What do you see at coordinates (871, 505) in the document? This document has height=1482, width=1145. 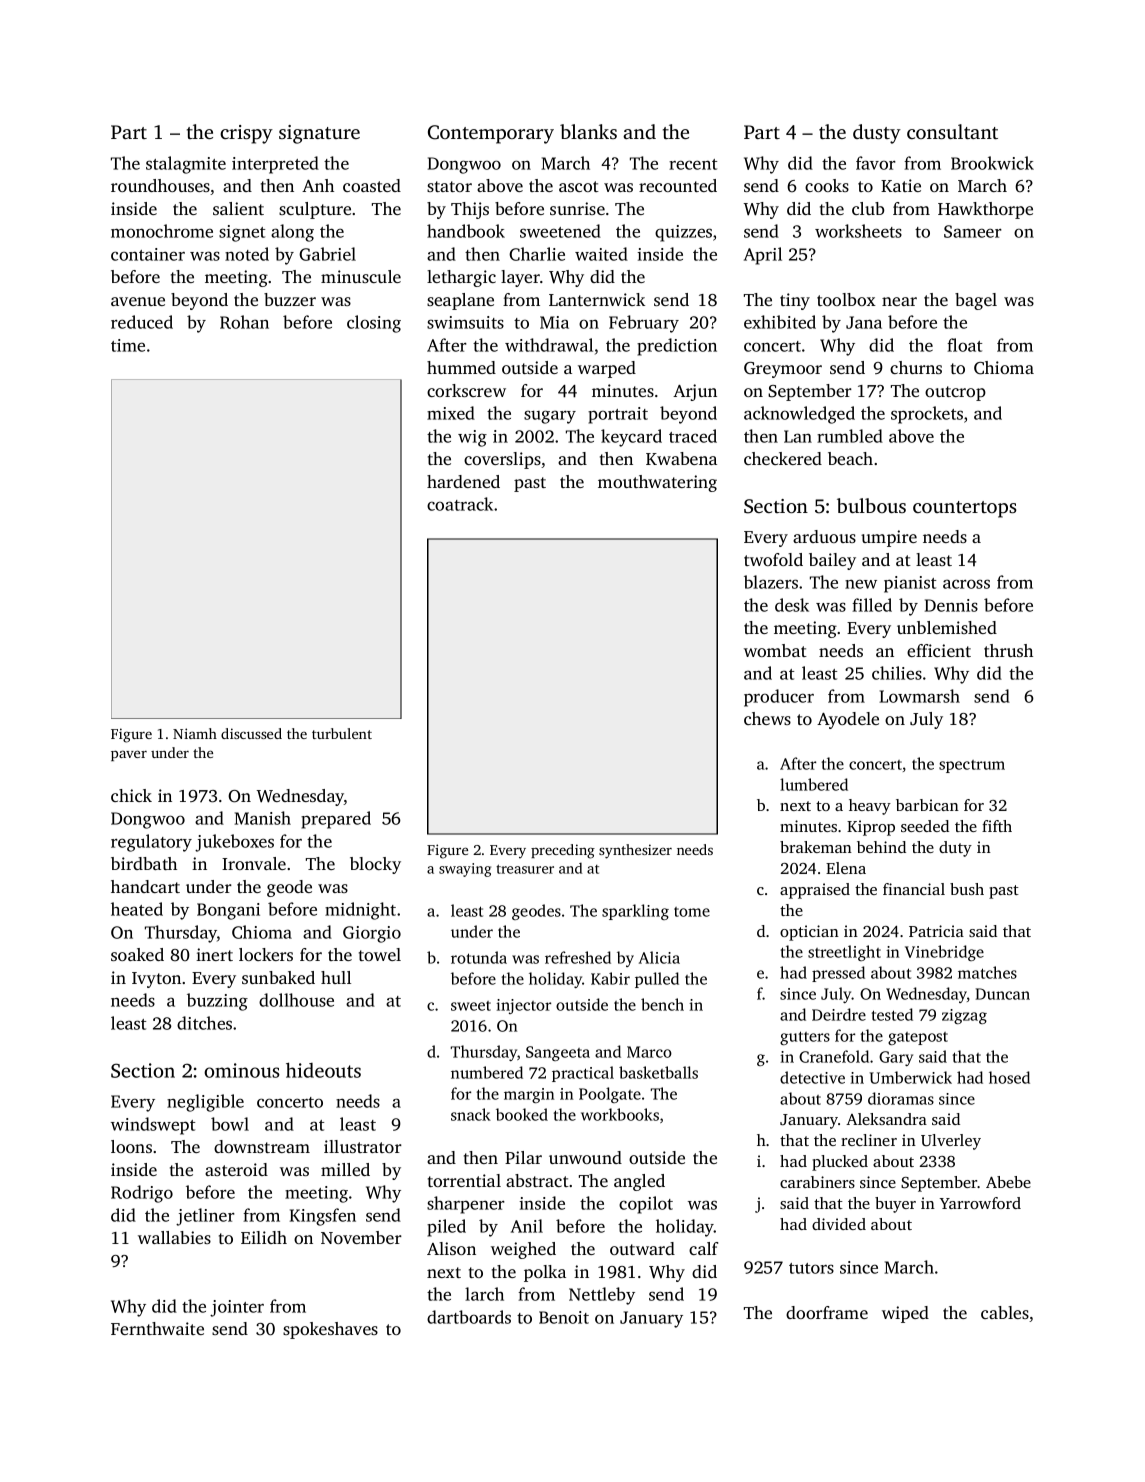 I see `bulbous` at bounding box center [871, 505].
